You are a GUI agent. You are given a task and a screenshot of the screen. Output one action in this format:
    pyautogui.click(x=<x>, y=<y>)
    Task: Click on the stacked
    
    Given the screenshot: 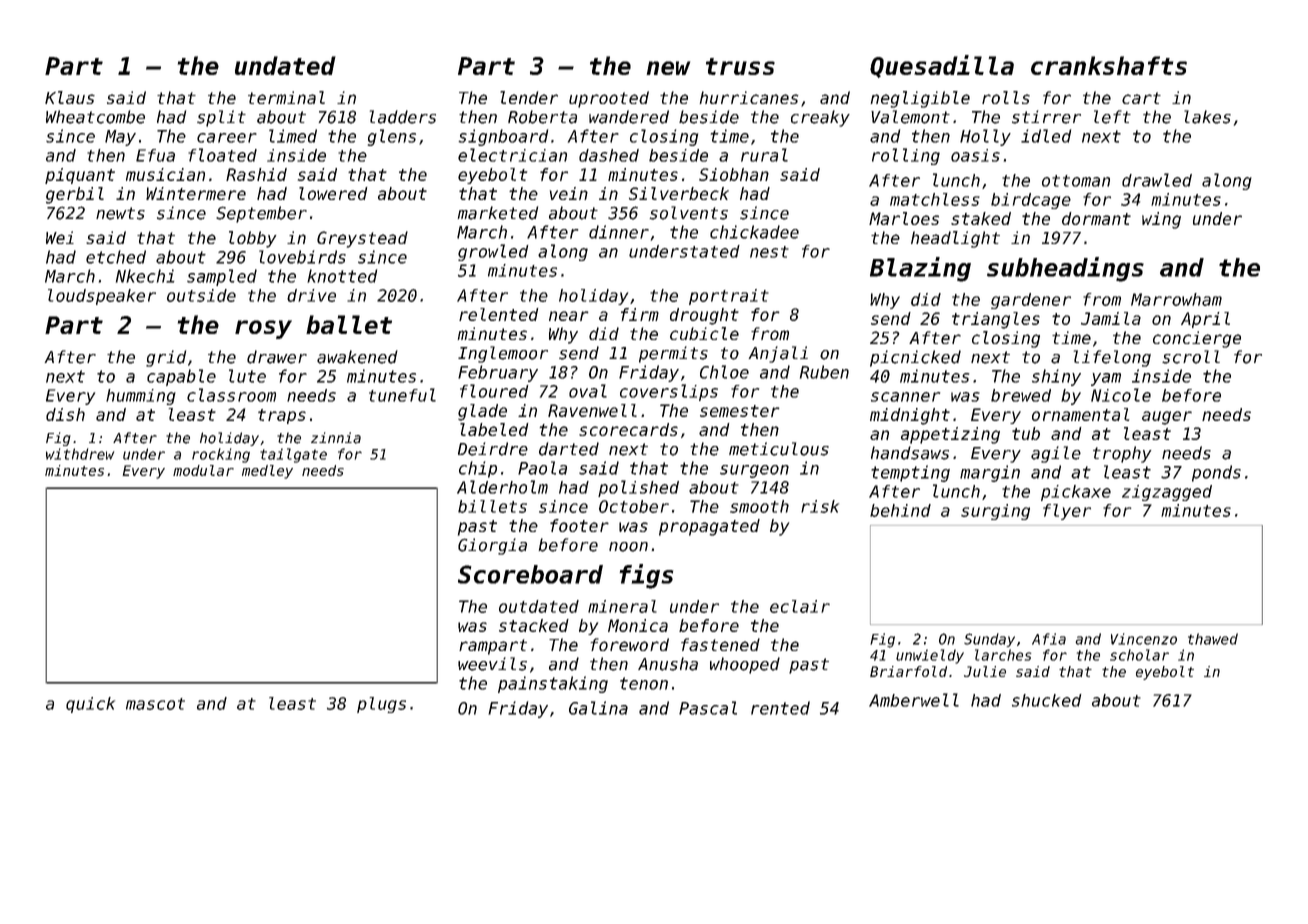 What is the action you would take?
    pyautogui.click(x=534, y=625)
